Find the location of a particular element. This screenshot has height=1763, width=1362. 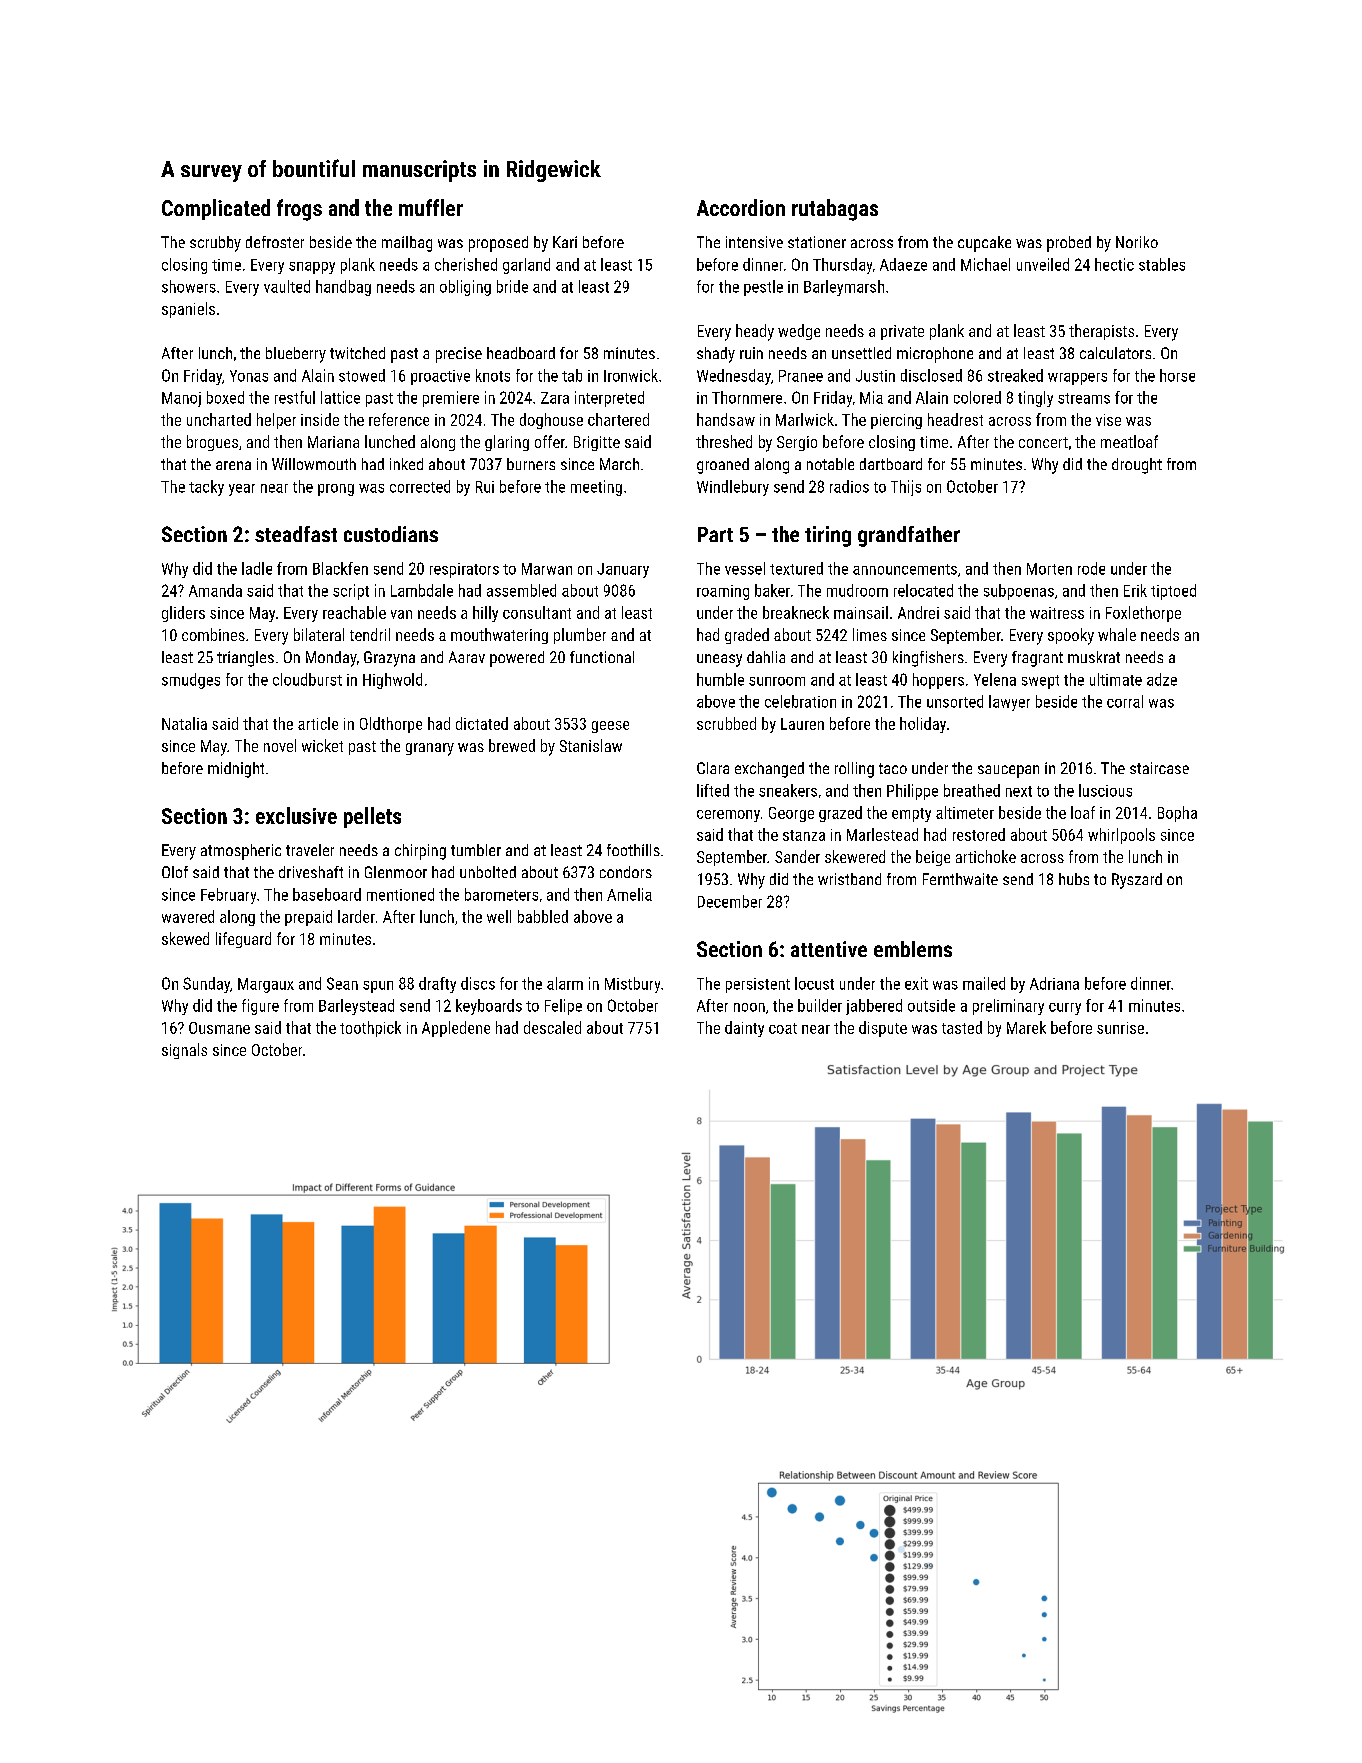

attentive is located at coordinates (829, 949).
